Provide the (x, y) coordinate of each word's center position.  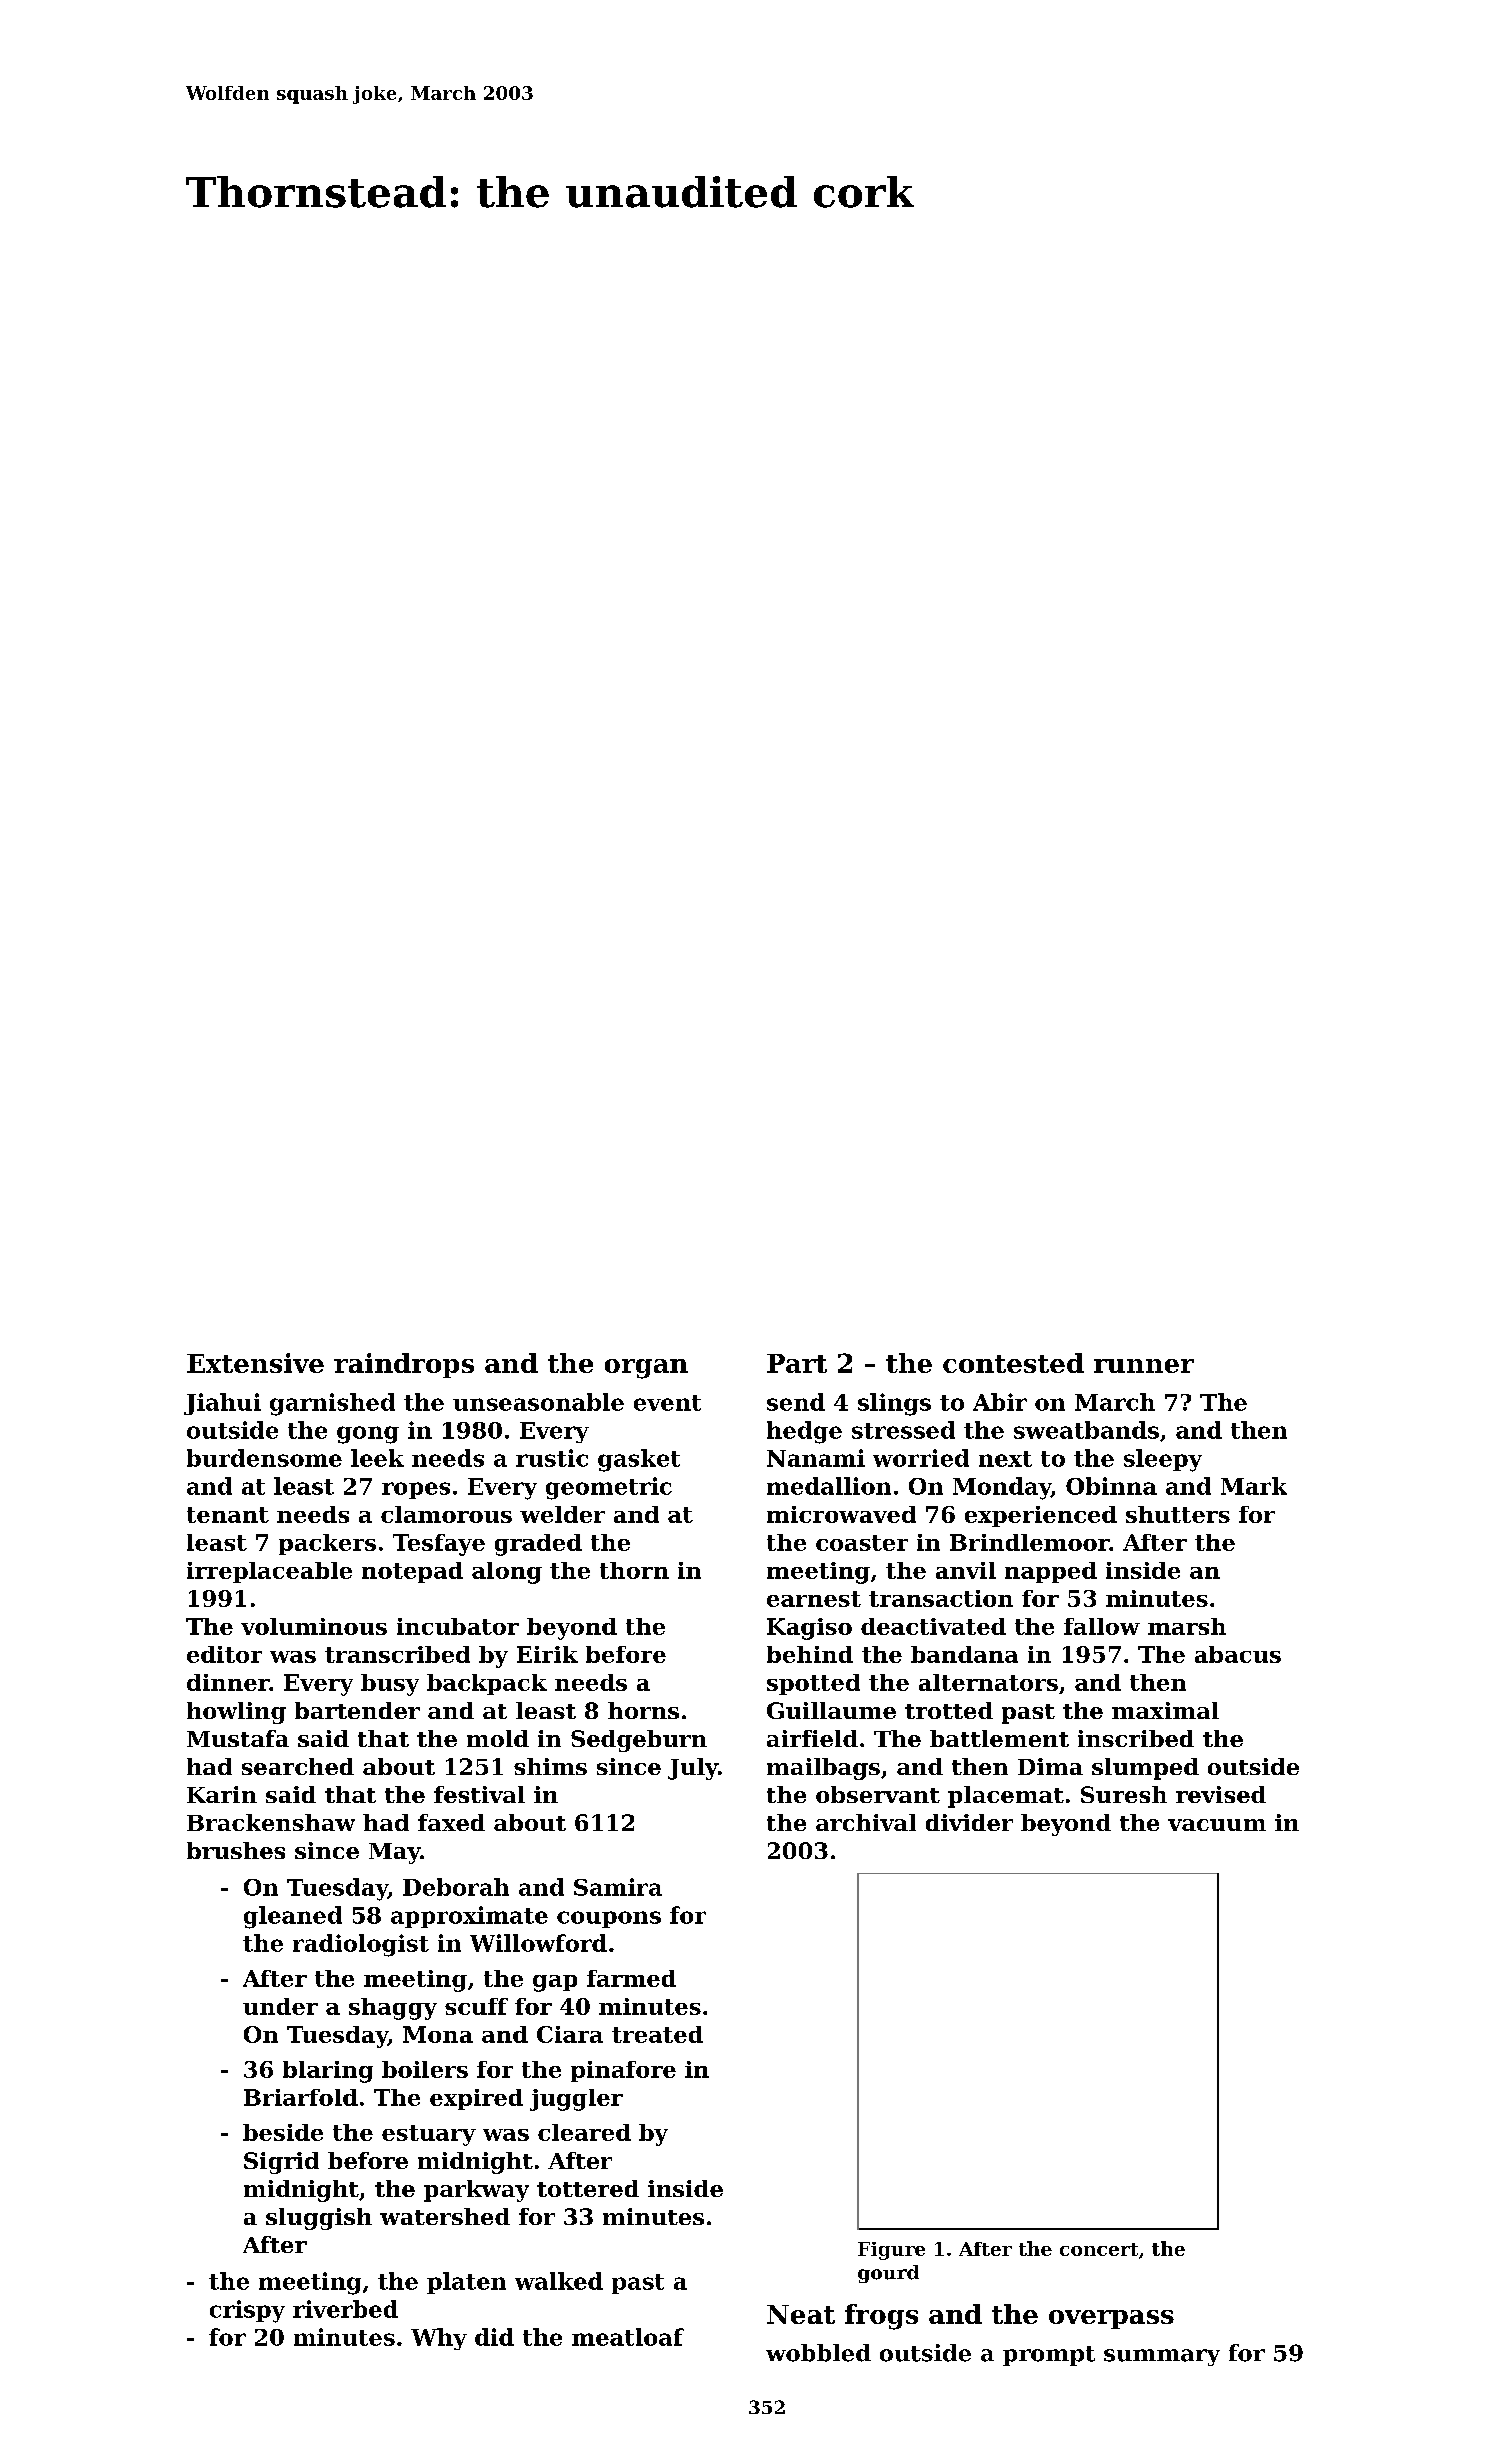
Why (439, 2339)
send (796, 1402)
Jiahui (222, 1404)
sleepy (1163, 1460)
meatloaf (628, 2337)
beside (283, 2132)
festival (479, 1794)
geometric (609, 1488)
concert (1099, 2249)
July (693, 1769)
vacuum (1217, 1825)
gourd (888, 2274)
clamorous (446, 1514)
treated (657, 2034)
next (1005, 1459)
